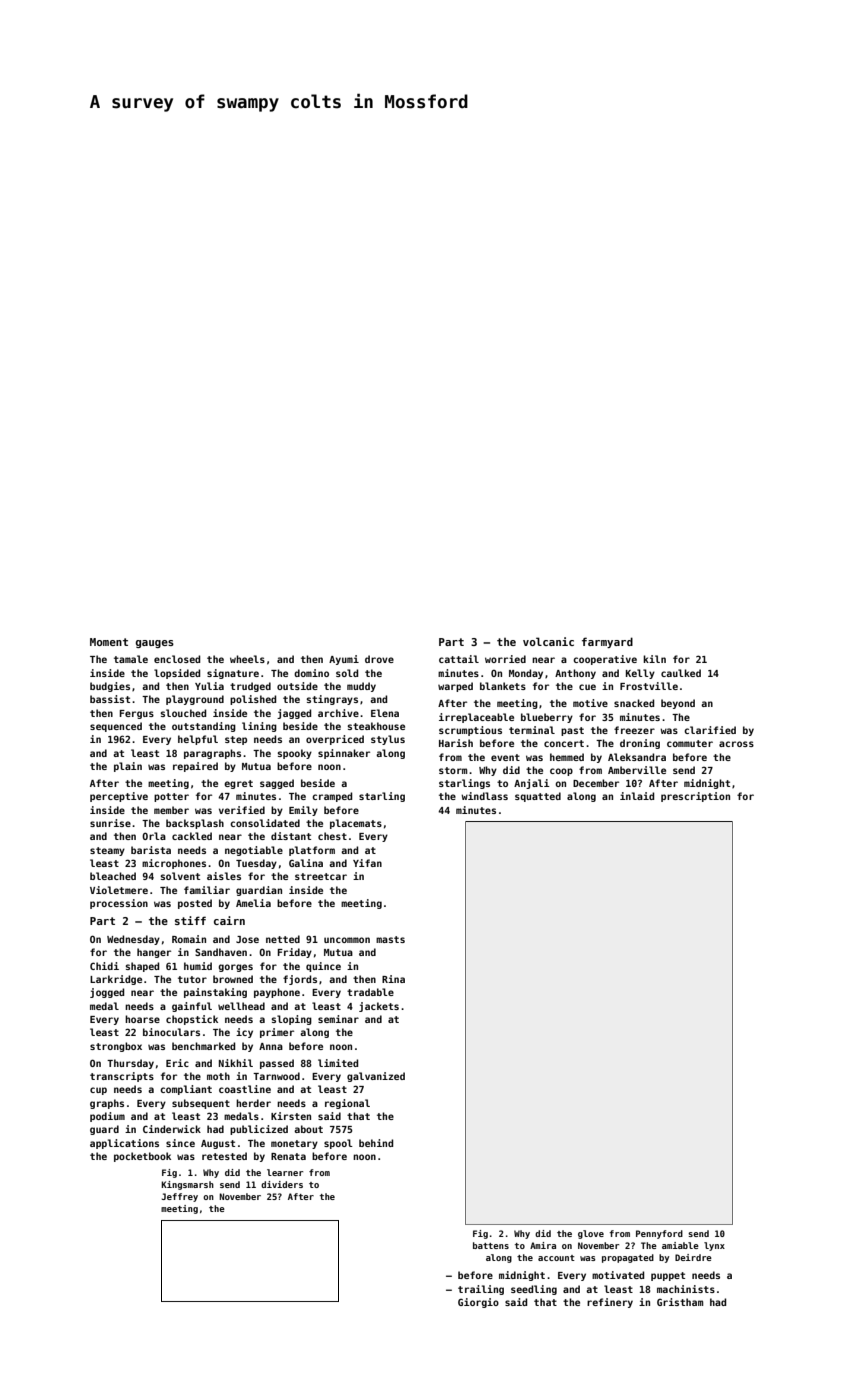 The height and width of the screenshot is (1400, 849). Describe the element at coordinates (177, 674) in the screenshot. I see `lopsided` at that location.
